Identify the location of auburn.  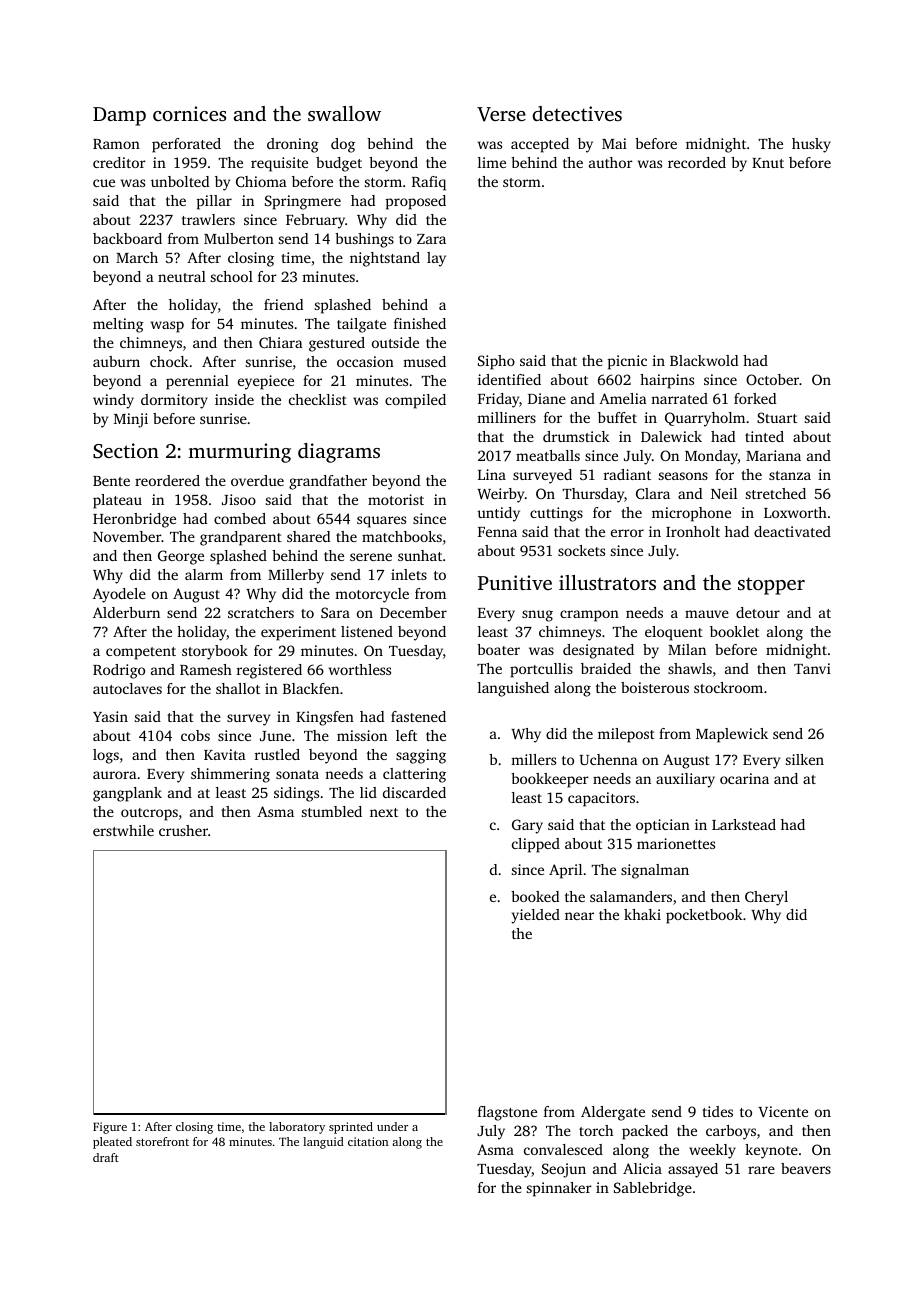
(116, 361).
